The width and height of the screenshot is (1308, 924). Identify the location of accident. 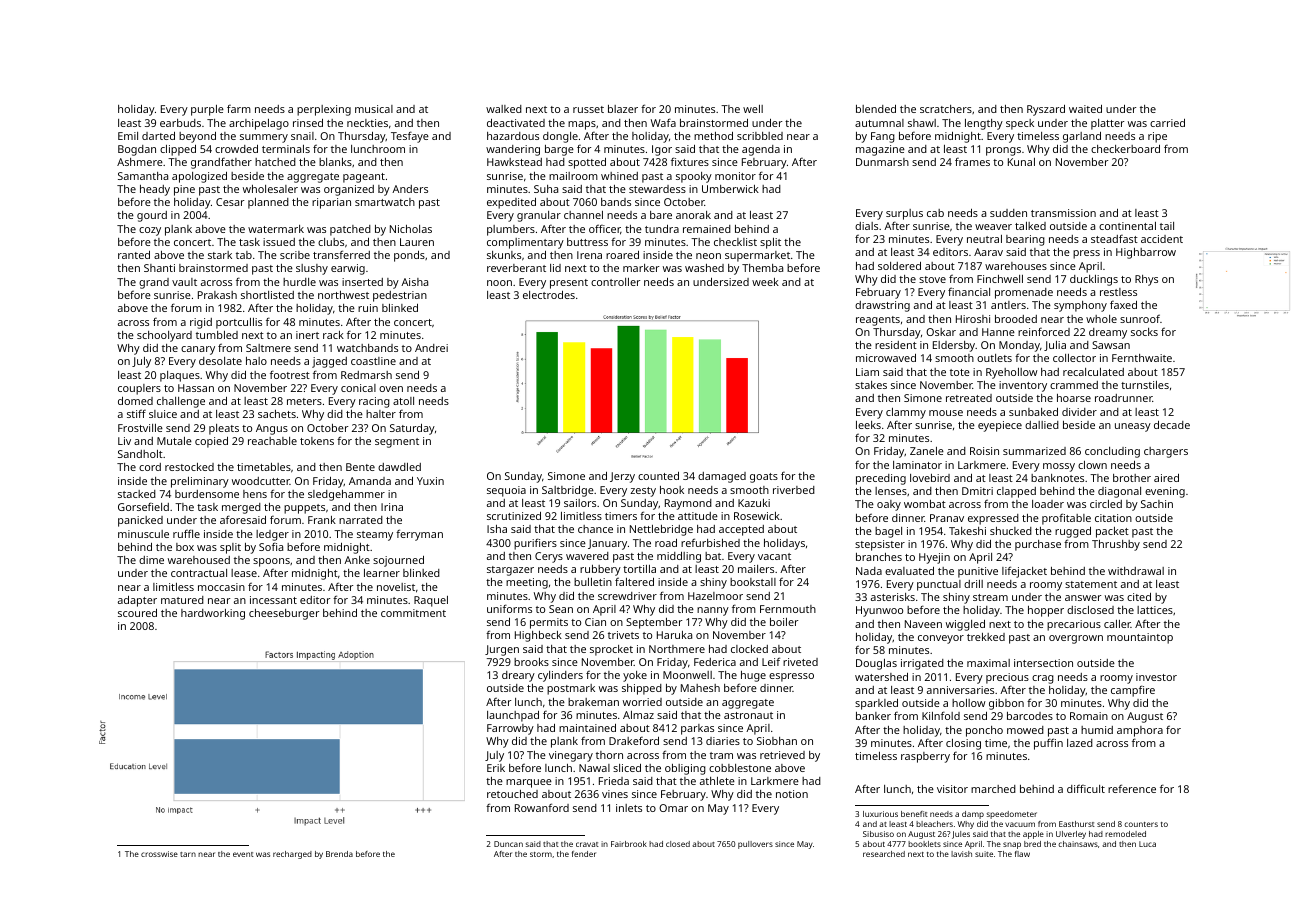
(1162, 239).
